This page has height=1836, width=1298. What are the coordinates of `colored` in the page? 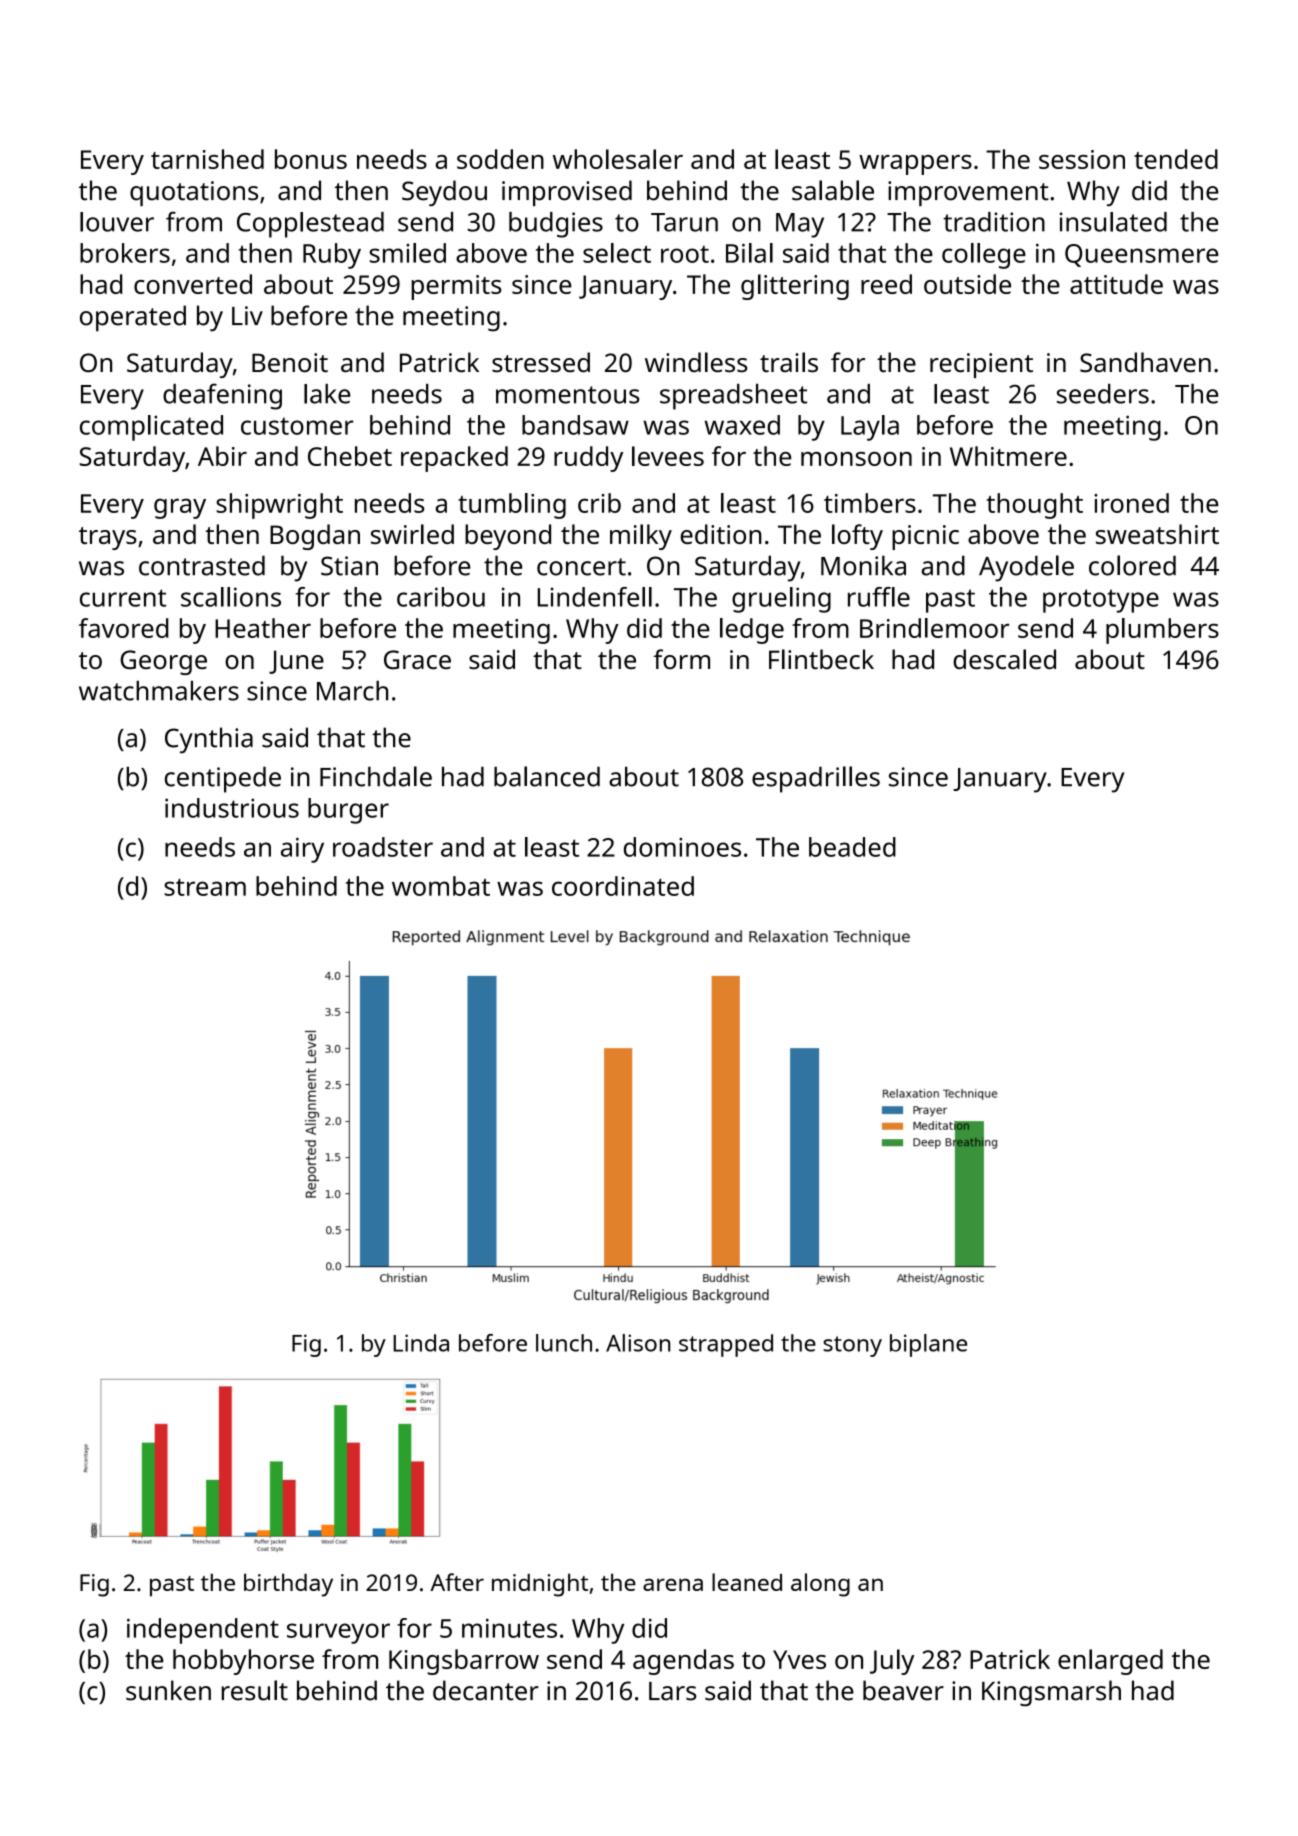 It's located at (1132, 565).
